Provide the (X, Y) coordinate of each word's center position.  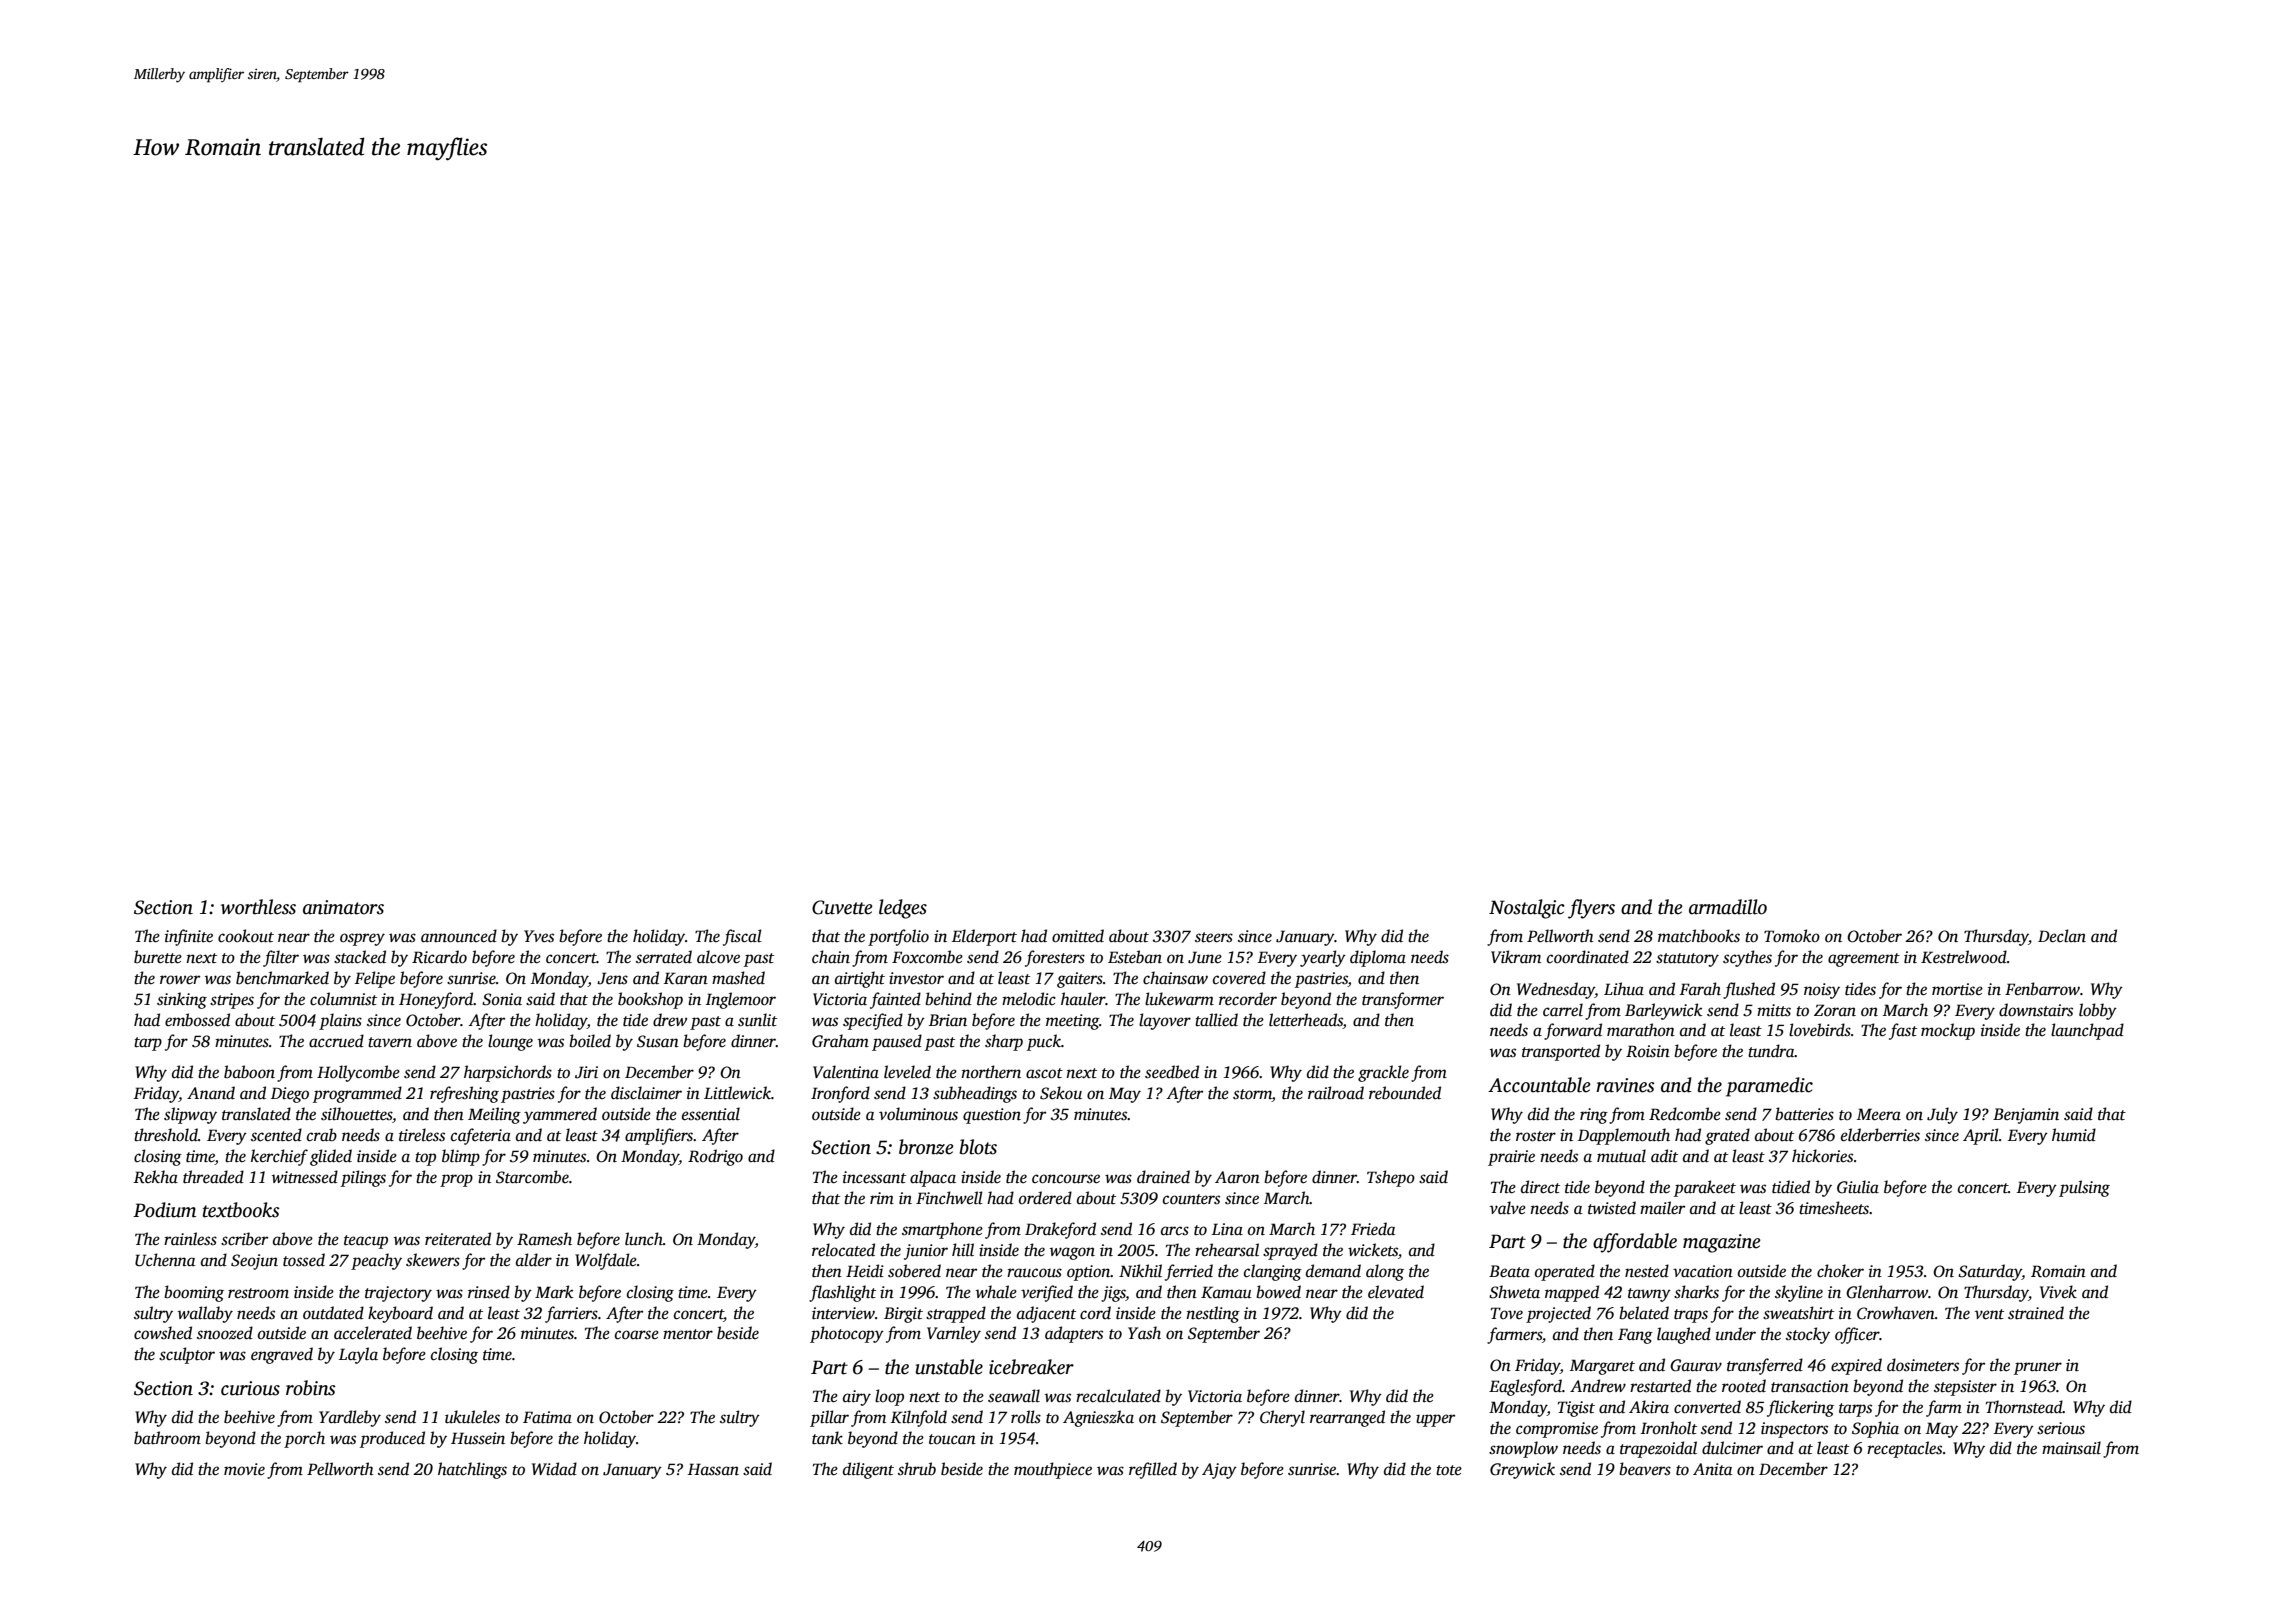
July (1942, 1115)
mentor (688, 1334)
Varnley (954, 1334)
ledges (903, 909)
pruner (2038, 1368)
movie (244, 1469)
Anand (211, 1092)
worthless (258, 907)
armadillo (1728, 907)
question (992, 1116)
